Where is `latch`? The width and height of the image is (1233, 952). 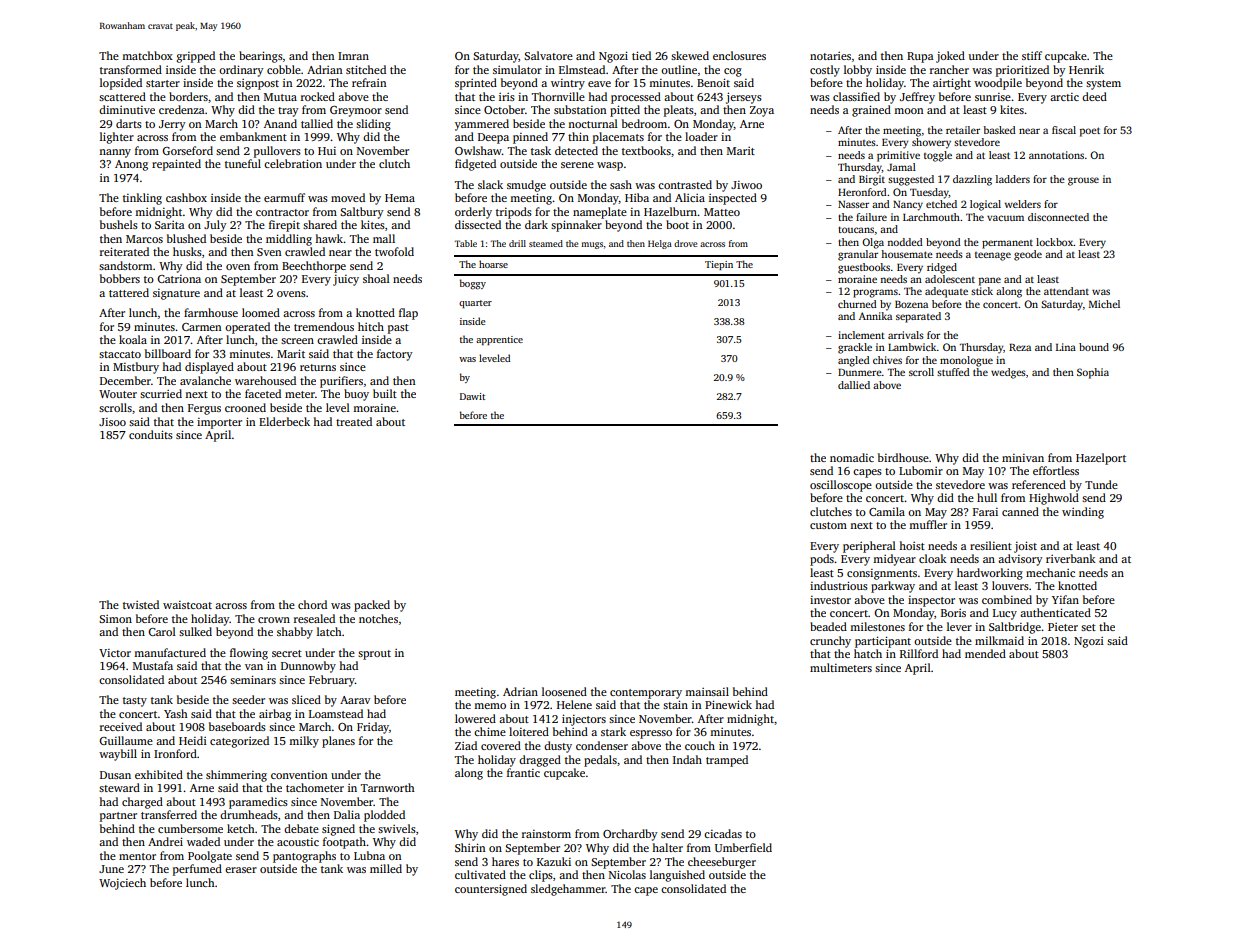
latch is located at coordinates (329, 631).
